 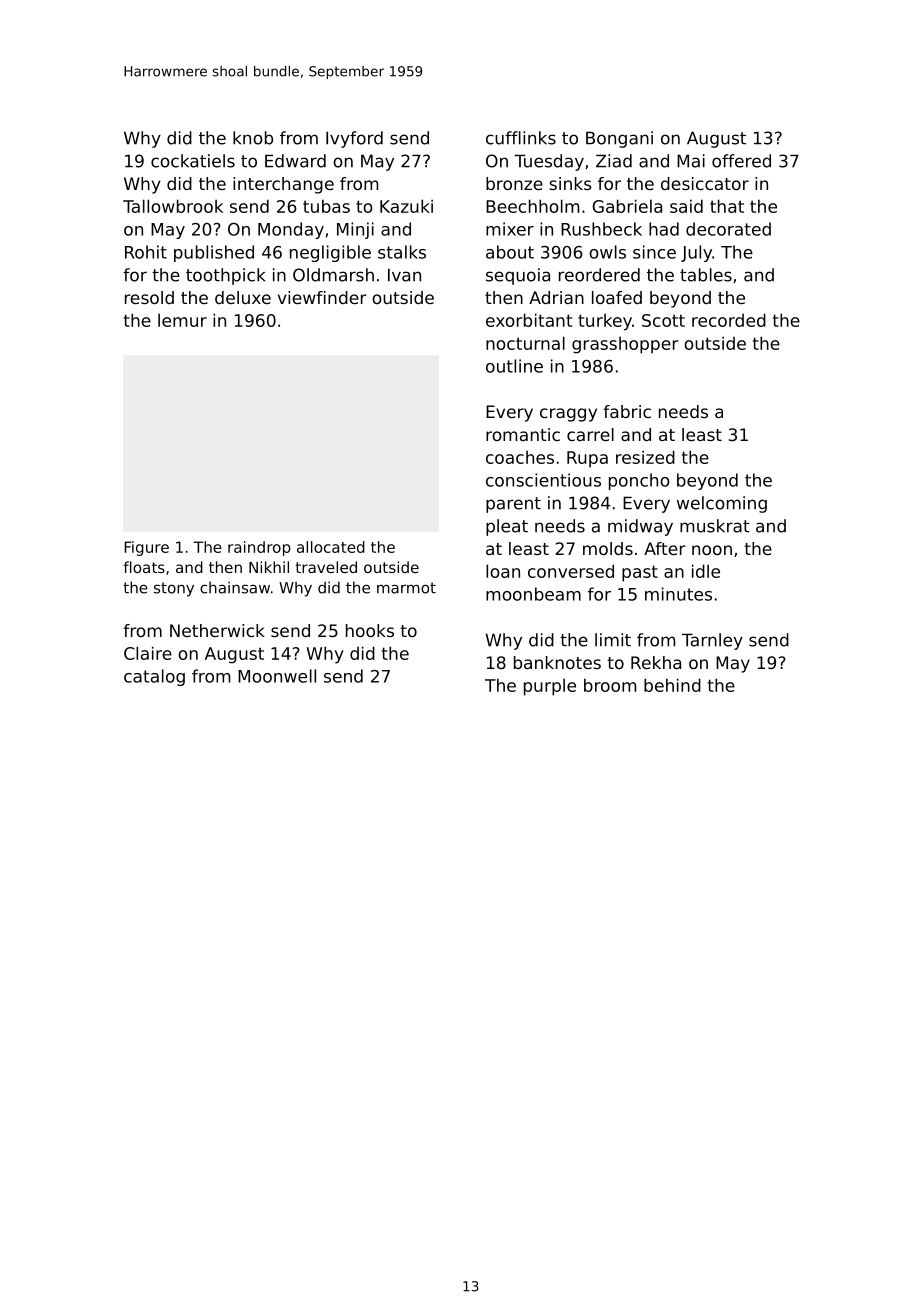 I want to click on catalog, so click(x=154, y=677).
